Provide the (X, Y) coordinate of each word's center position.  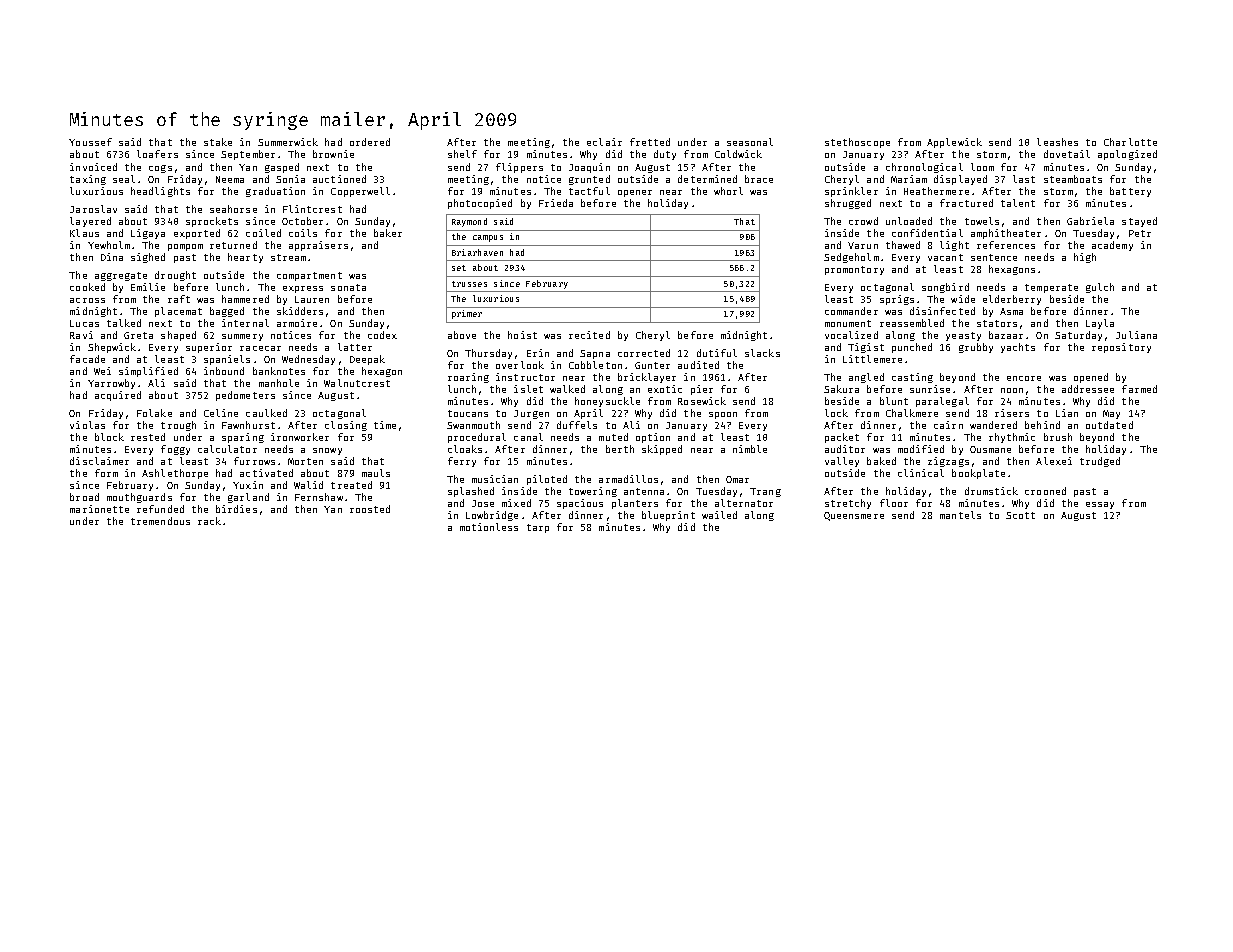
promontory (854, 270)
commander (851, 311)
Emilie (148, 287)
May (1111, 414)
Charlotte (1130, 142)
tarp (538, 528)
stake (218, 142)
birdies (236, 509)
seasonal (750, 142)
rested (148, 437)
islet (528, 389)
